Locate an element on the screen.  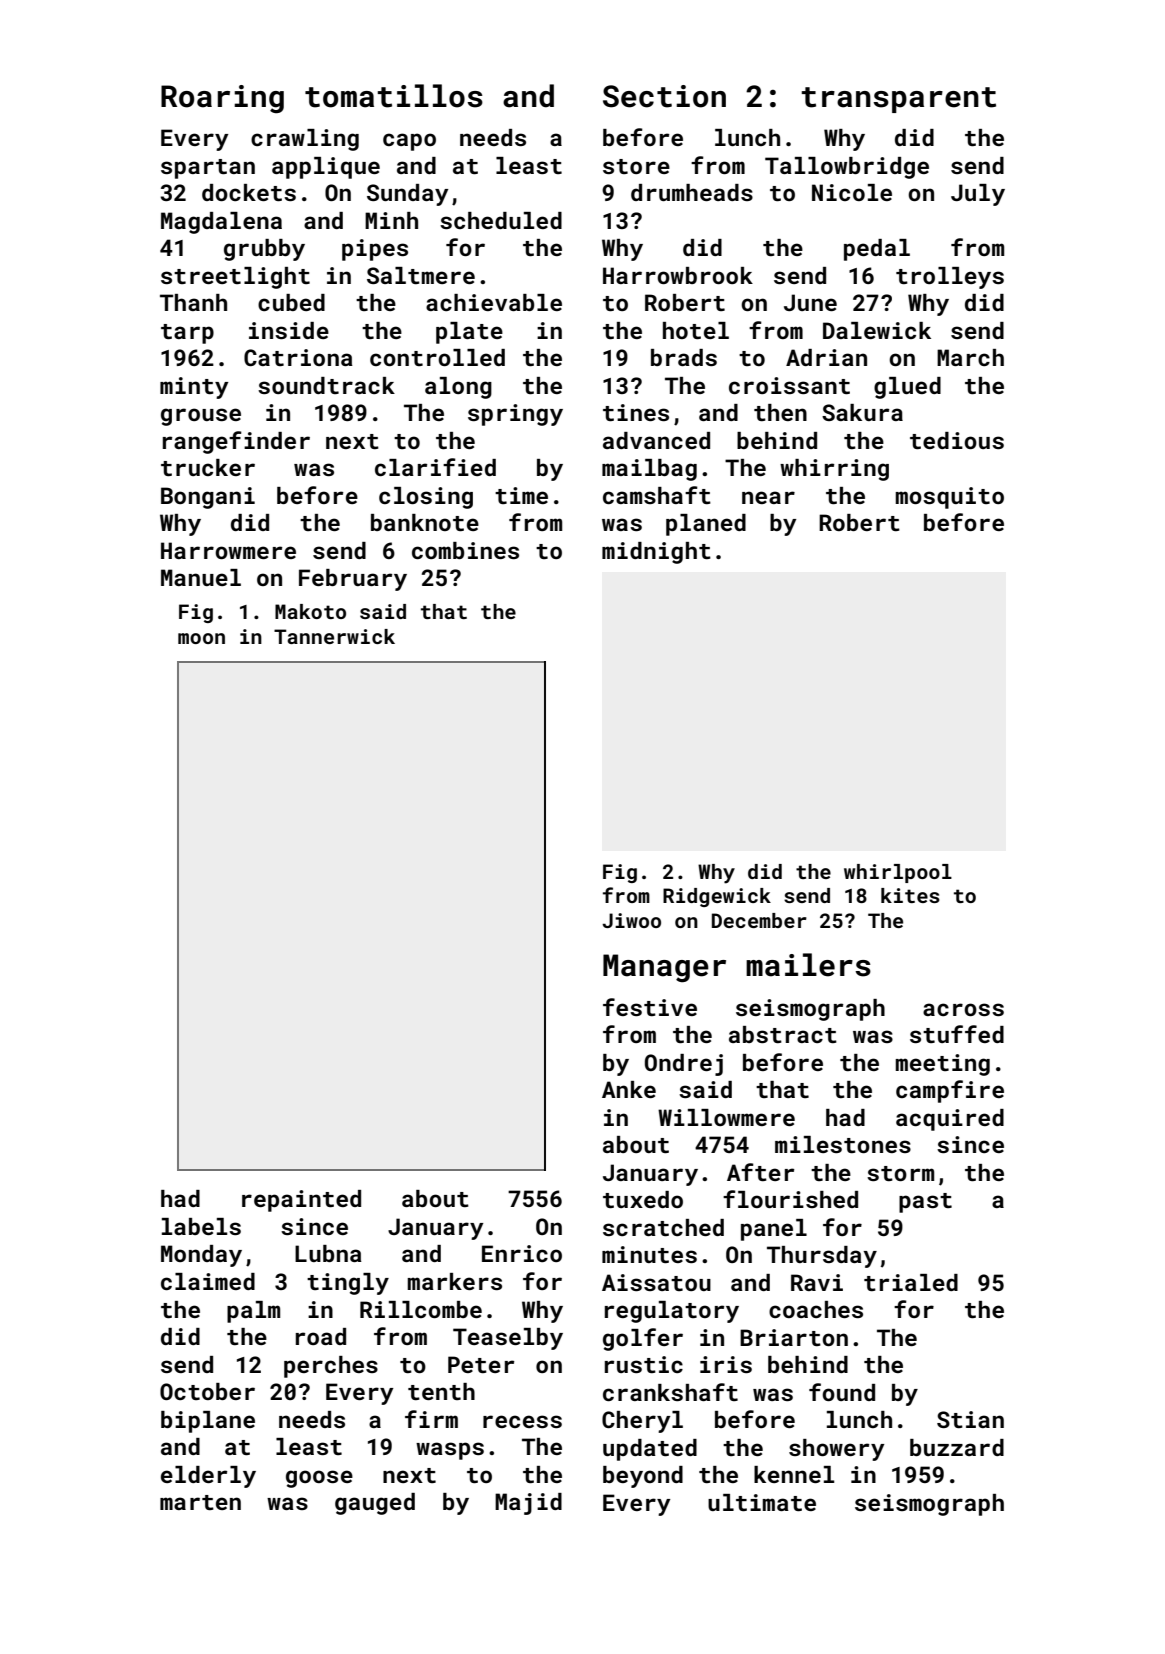
Peter is located at coordinates (481, 1364).
